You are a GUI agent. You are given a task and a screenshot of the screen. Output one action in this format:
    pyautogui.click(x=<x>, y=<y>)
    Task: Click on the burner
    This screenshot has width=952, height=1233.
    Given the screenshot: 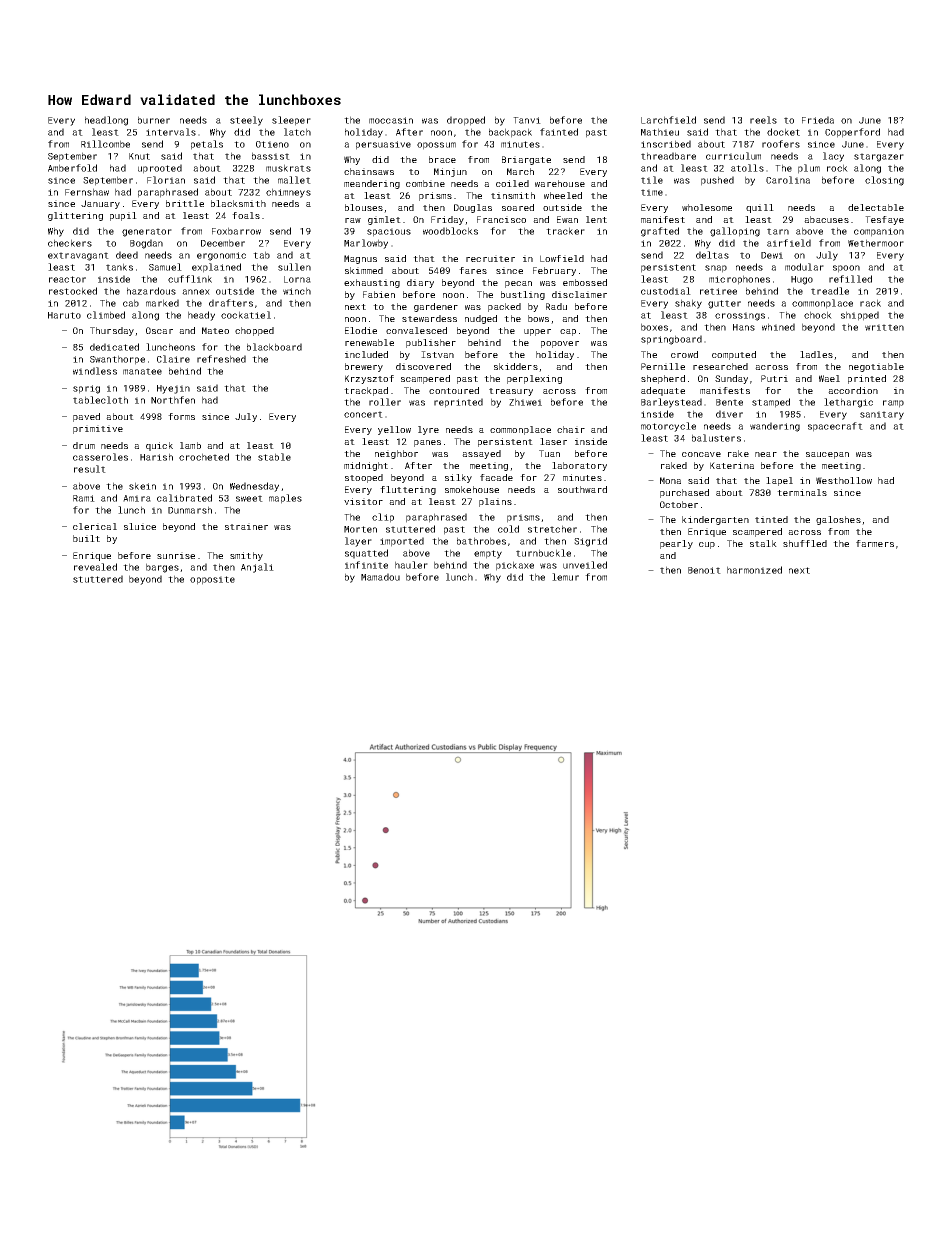 What is the action you would take?
    pyautogui.click(x=154, y=120)
